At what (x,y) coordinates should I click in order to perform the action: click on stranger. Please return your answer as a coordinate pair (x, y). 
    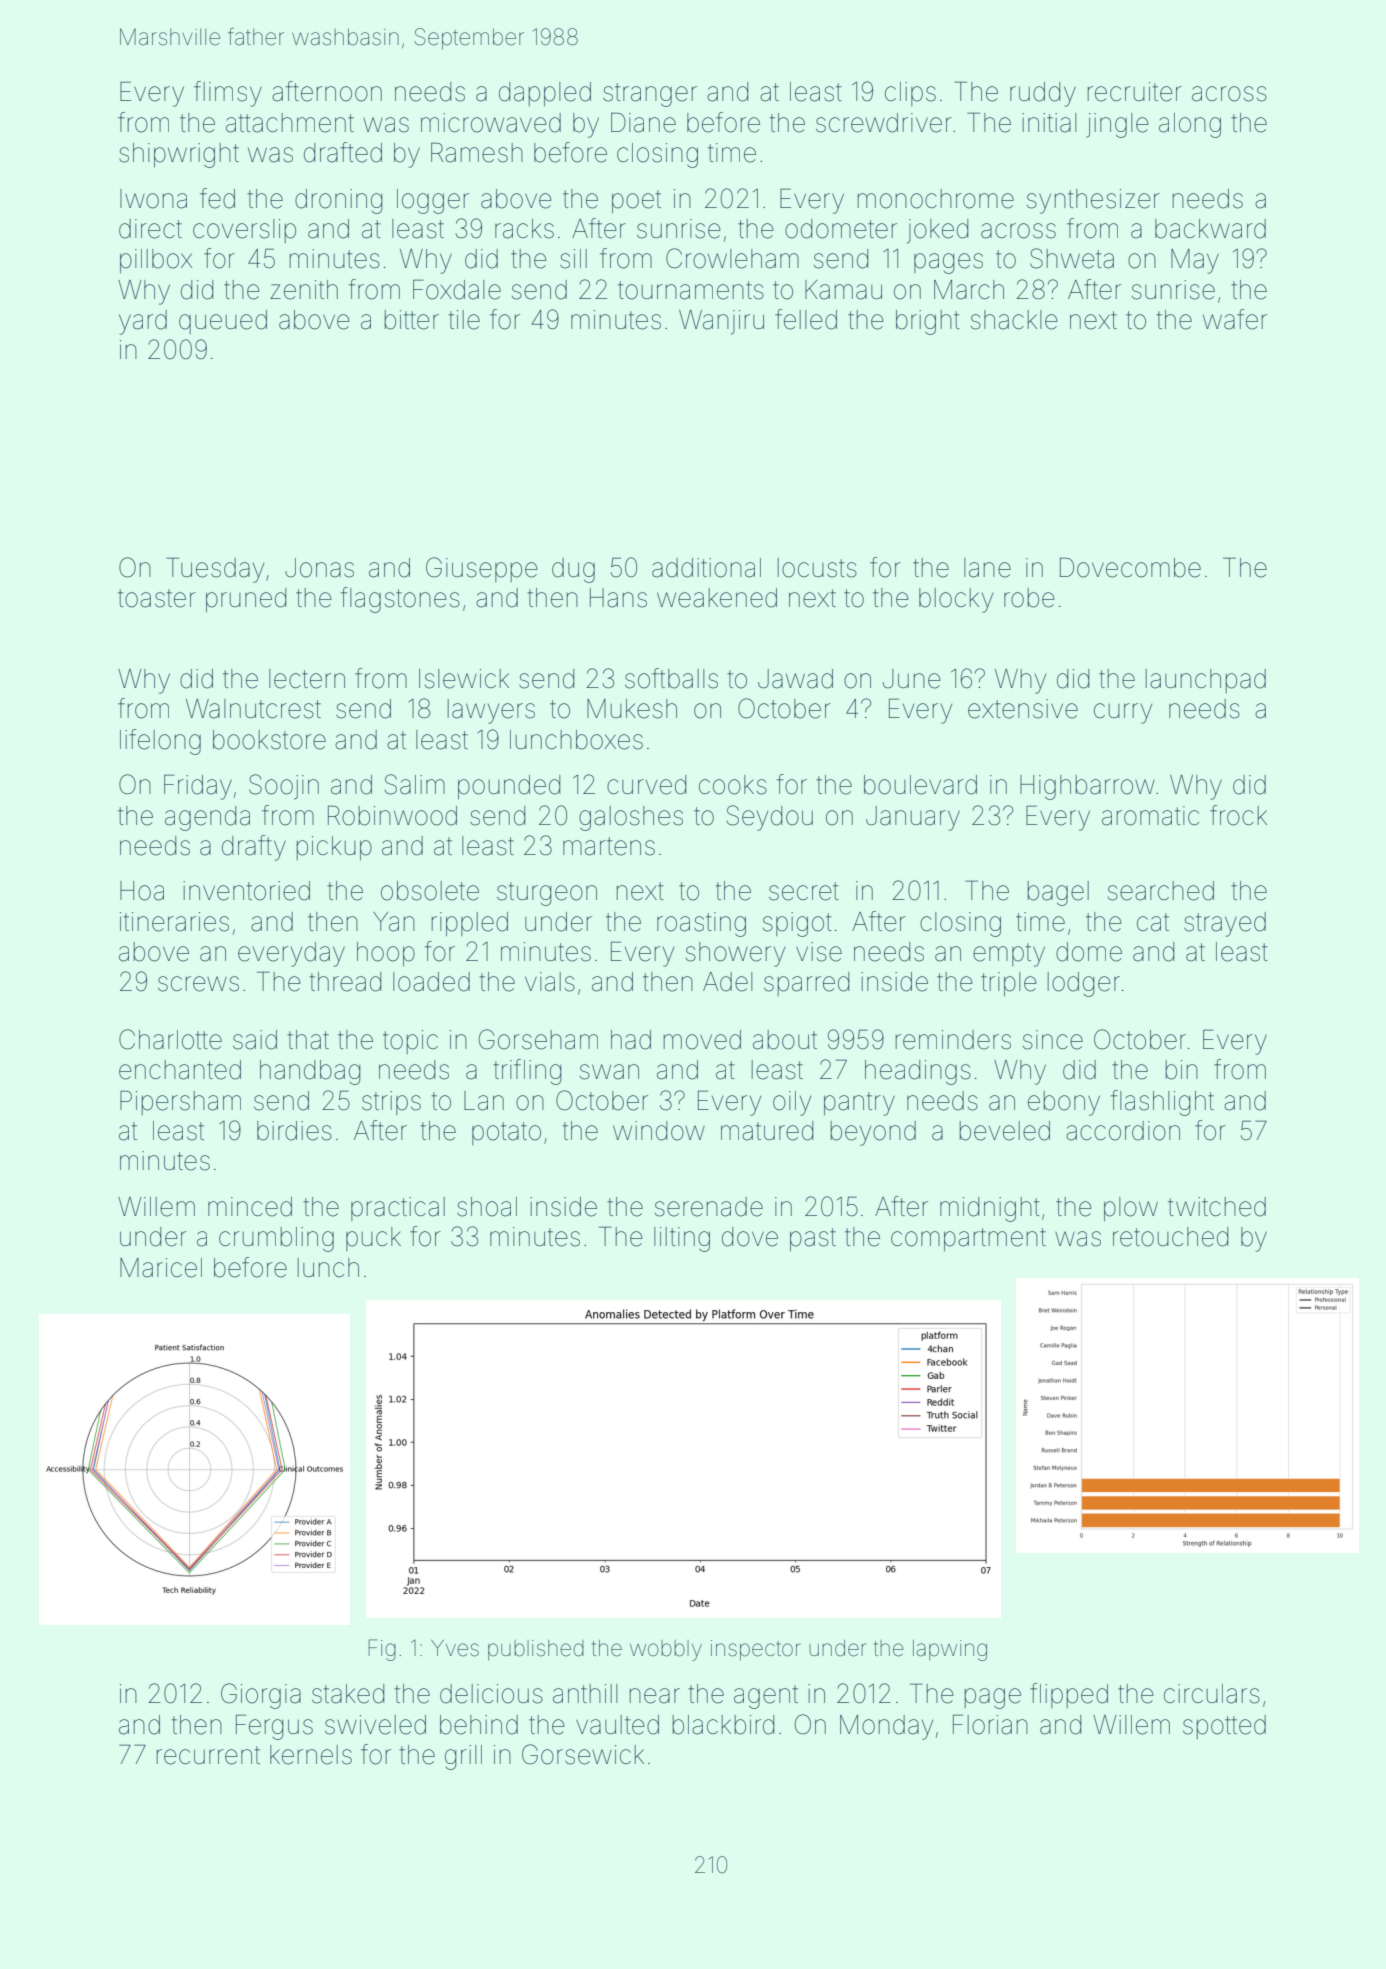
    Looking at the image, I should click on (650, 95).
